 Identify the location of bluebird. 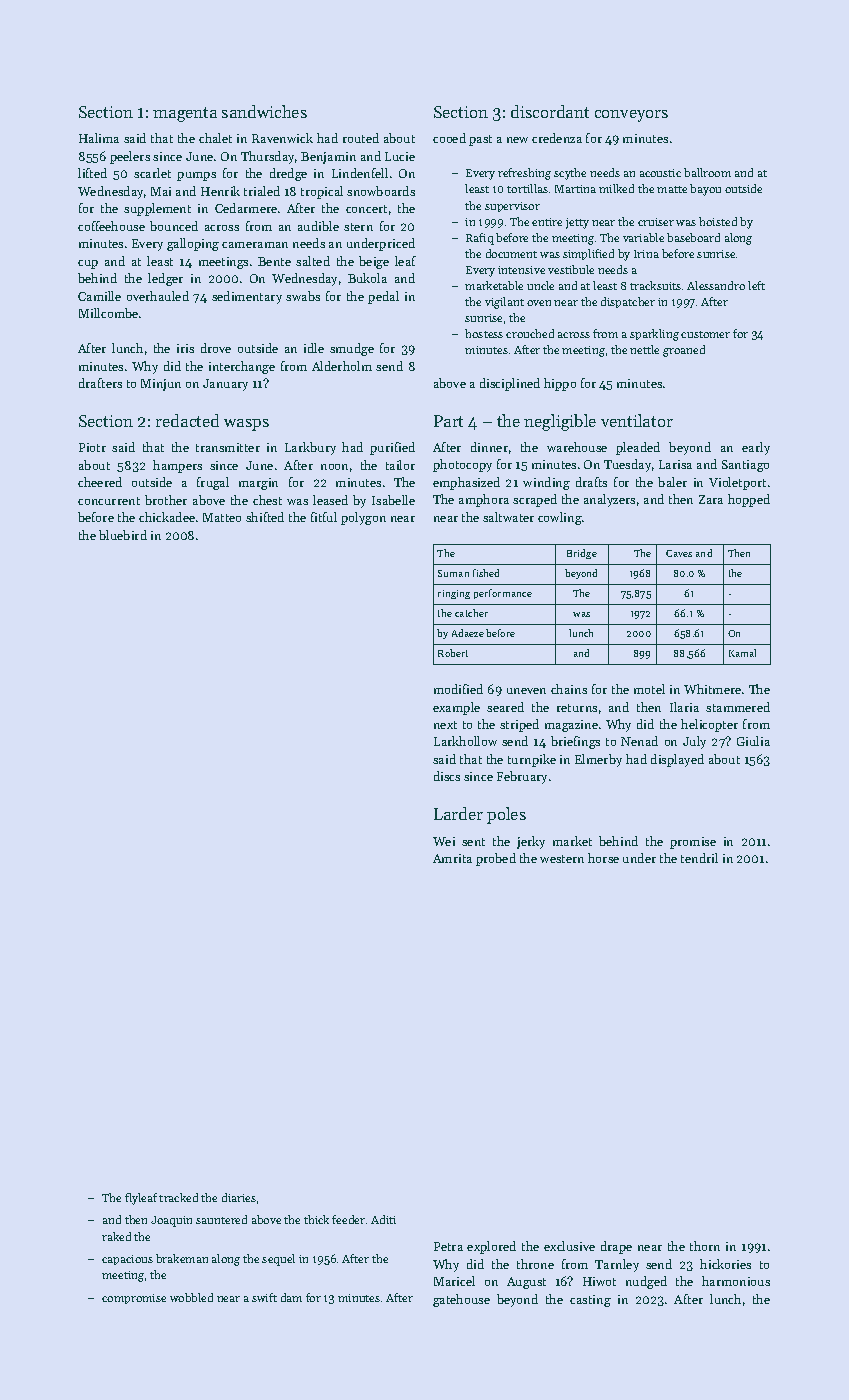
(123, 535).
